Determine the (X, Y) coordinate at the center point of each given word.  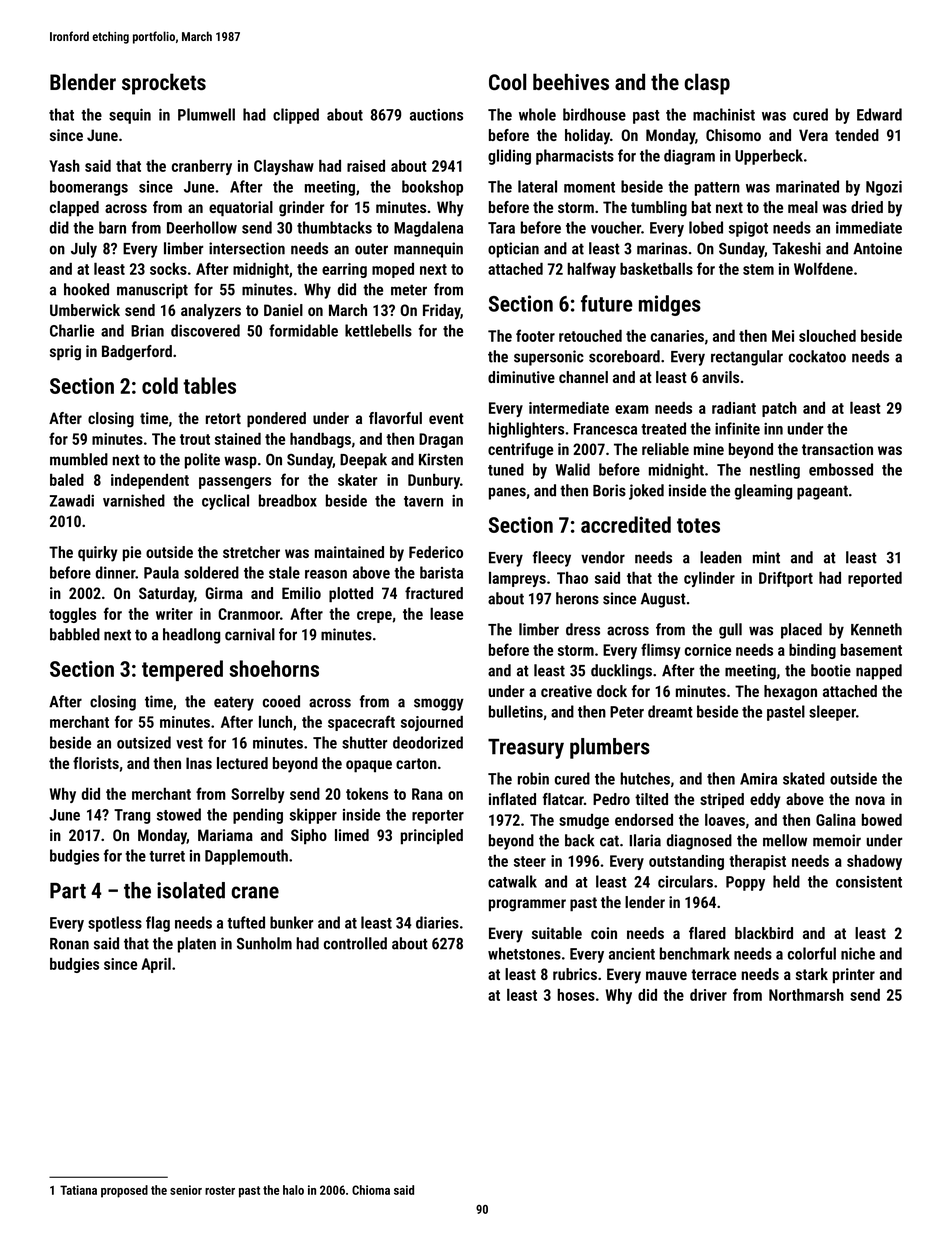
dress (583, 629)
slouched (827, 335)
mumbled (79, 459)
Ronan (69, 944)
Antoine (877, 248)
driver (708, 994)
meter (409, 290)
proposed (124, 1191)
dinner (116, 572)
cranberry (202, 167)
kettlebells (378, 330)
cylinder (709, 579)
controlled (355, 943)
